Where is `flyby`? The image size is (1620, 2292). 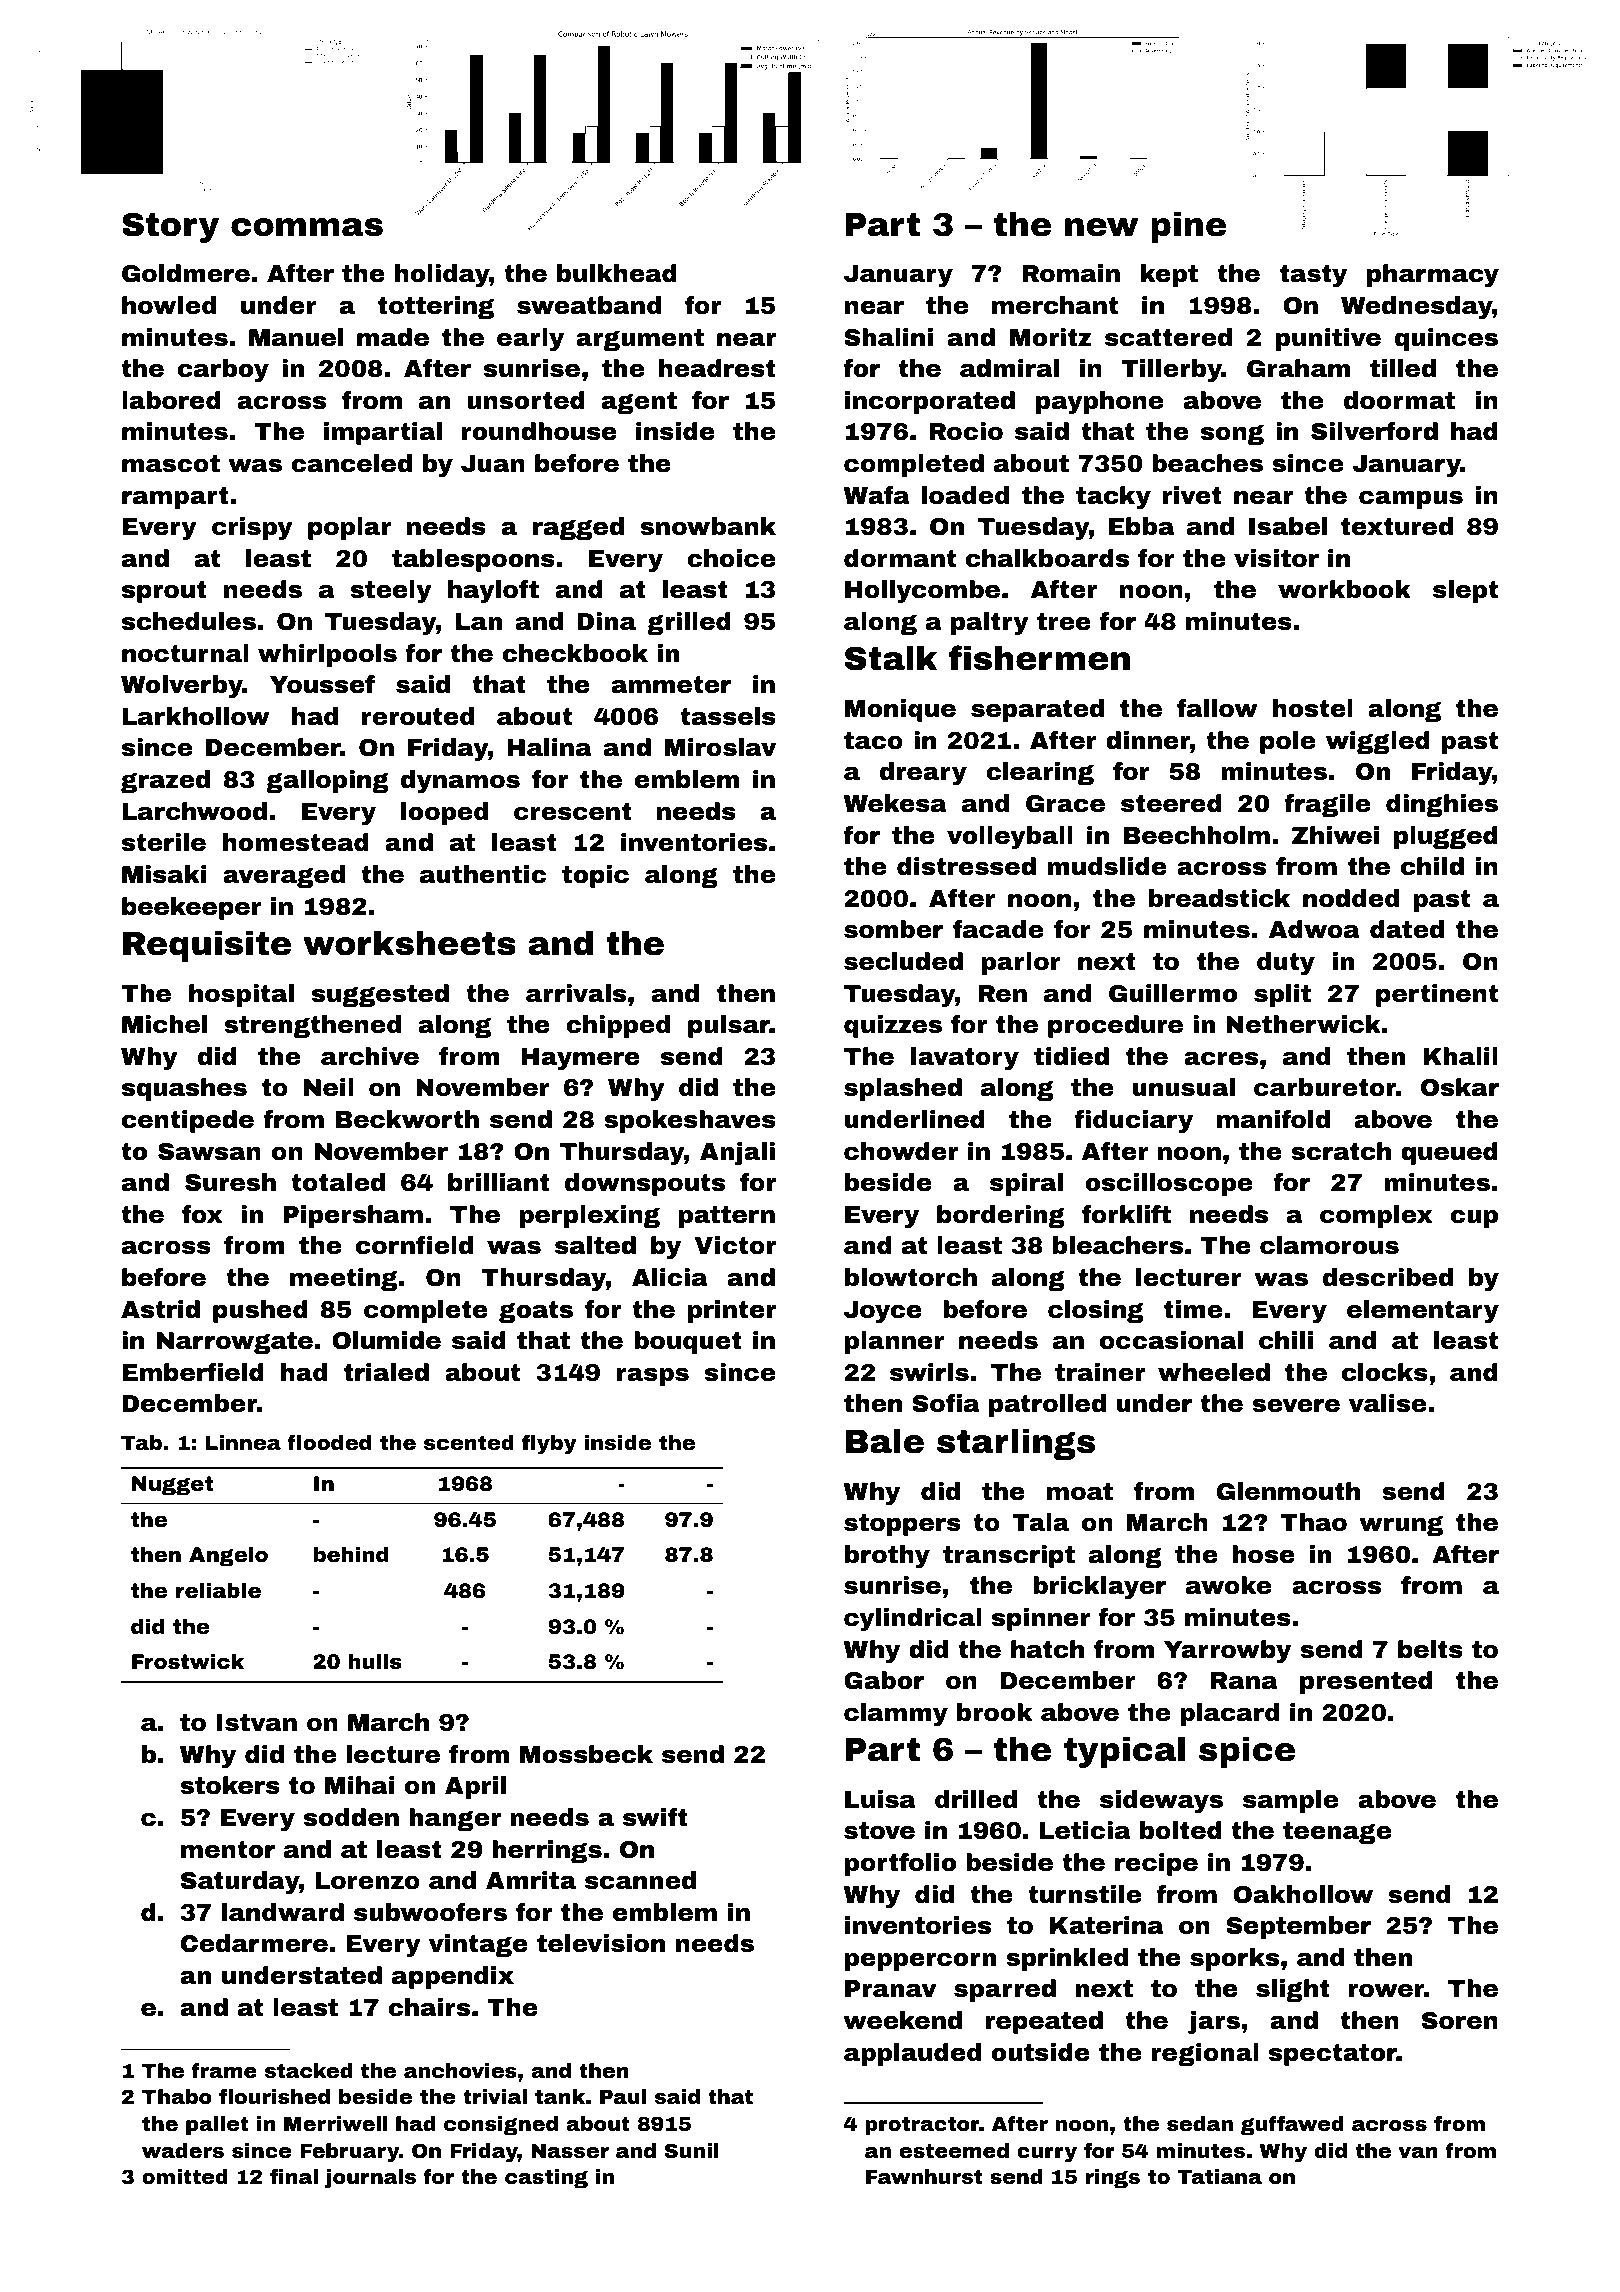
flyby is located at coordinates (549, 1444).
